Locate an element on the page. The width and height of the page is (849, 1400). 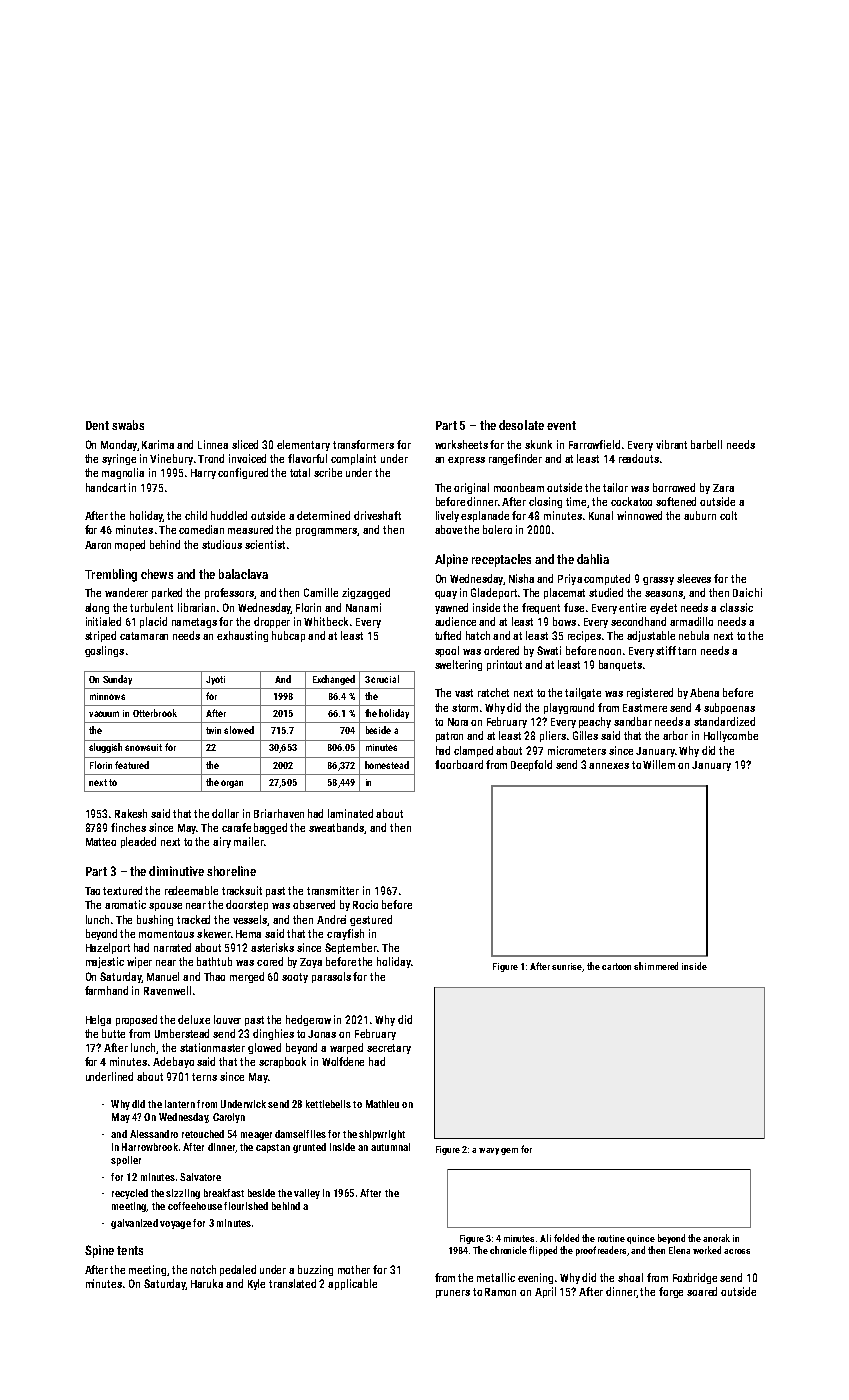
armadillo is located at coordinates (691, 621).
